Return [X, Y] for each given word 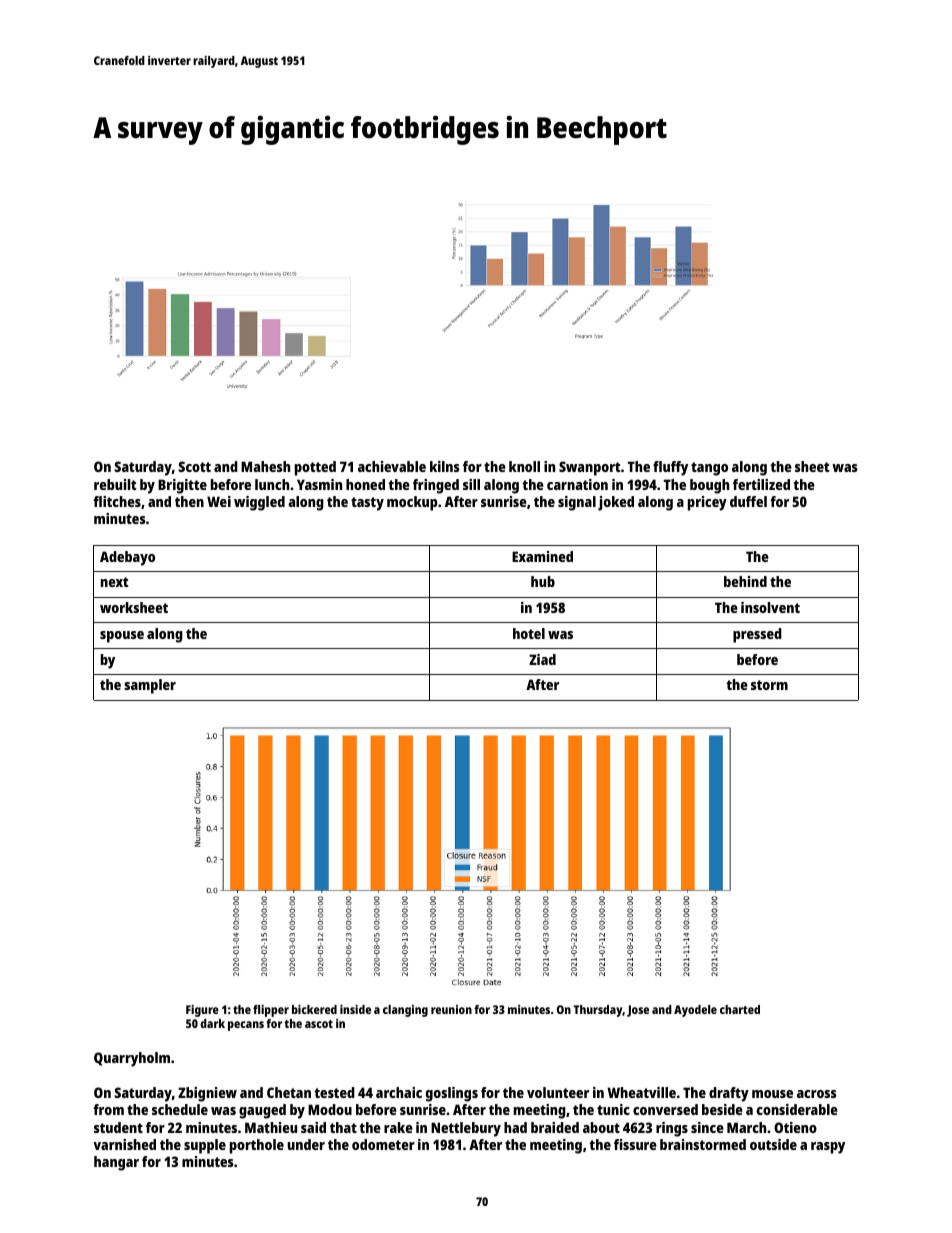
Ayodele [695, 1011]
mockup [412, 503]
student [118, 1127]
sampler [150, 686]
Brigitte [182, 486]
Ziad [542, 659]
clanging [405, 1011]
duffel [748, 501]
